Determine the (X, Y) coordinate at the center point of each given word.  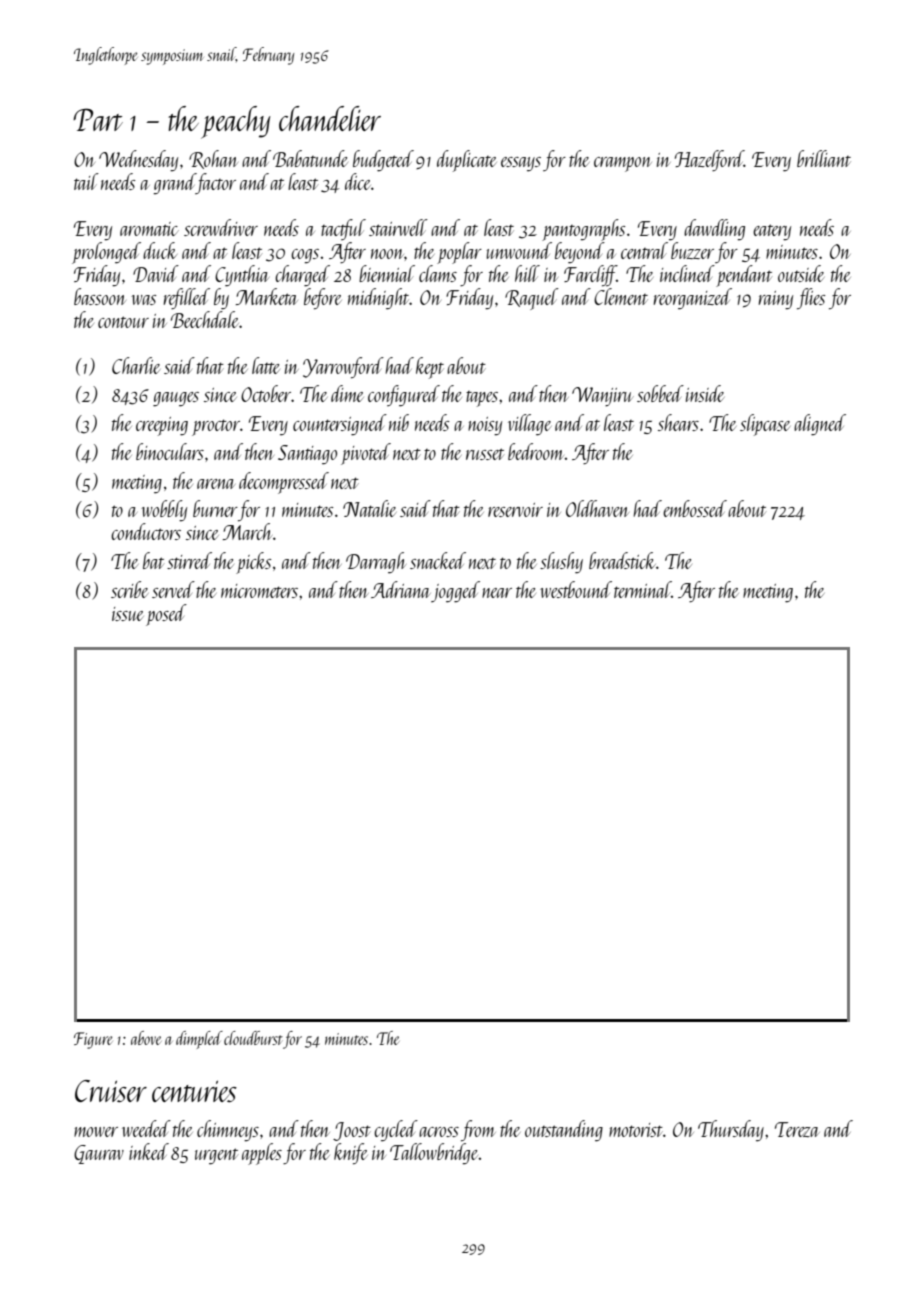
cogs (305, 256)
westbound (576, 589)
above (146, 1038)
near (497, 593)
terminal (643, 589)
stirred (189, 560)
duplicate (467, 161)
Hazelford (709, 160)
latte (266, 365)
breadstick (622, 560)
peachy (236, 122)
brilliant (824, 158)
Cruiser (111, 1091)
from (478, 1131)
